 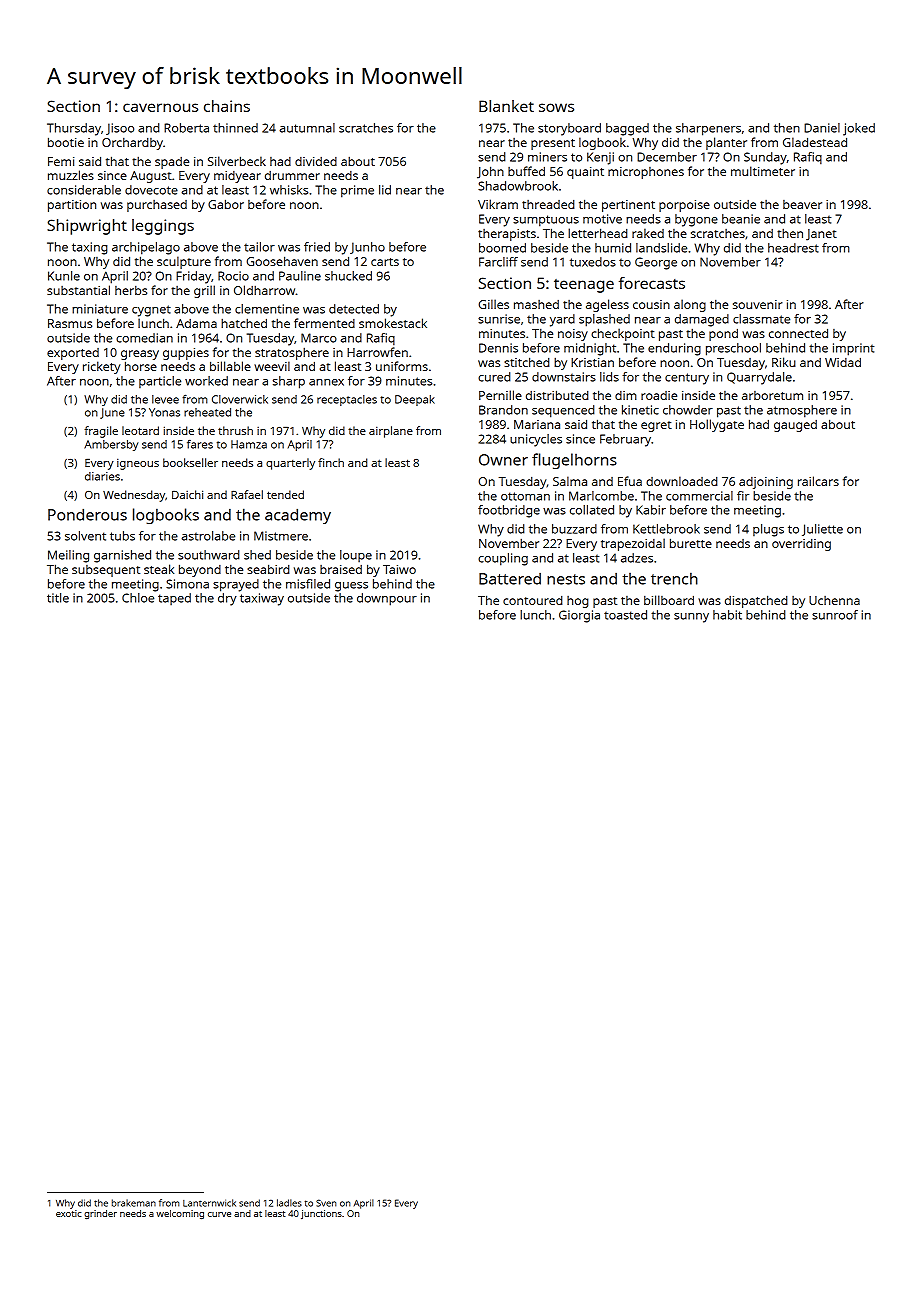 I want to click on adjoining, so click(x=766, y=483).
